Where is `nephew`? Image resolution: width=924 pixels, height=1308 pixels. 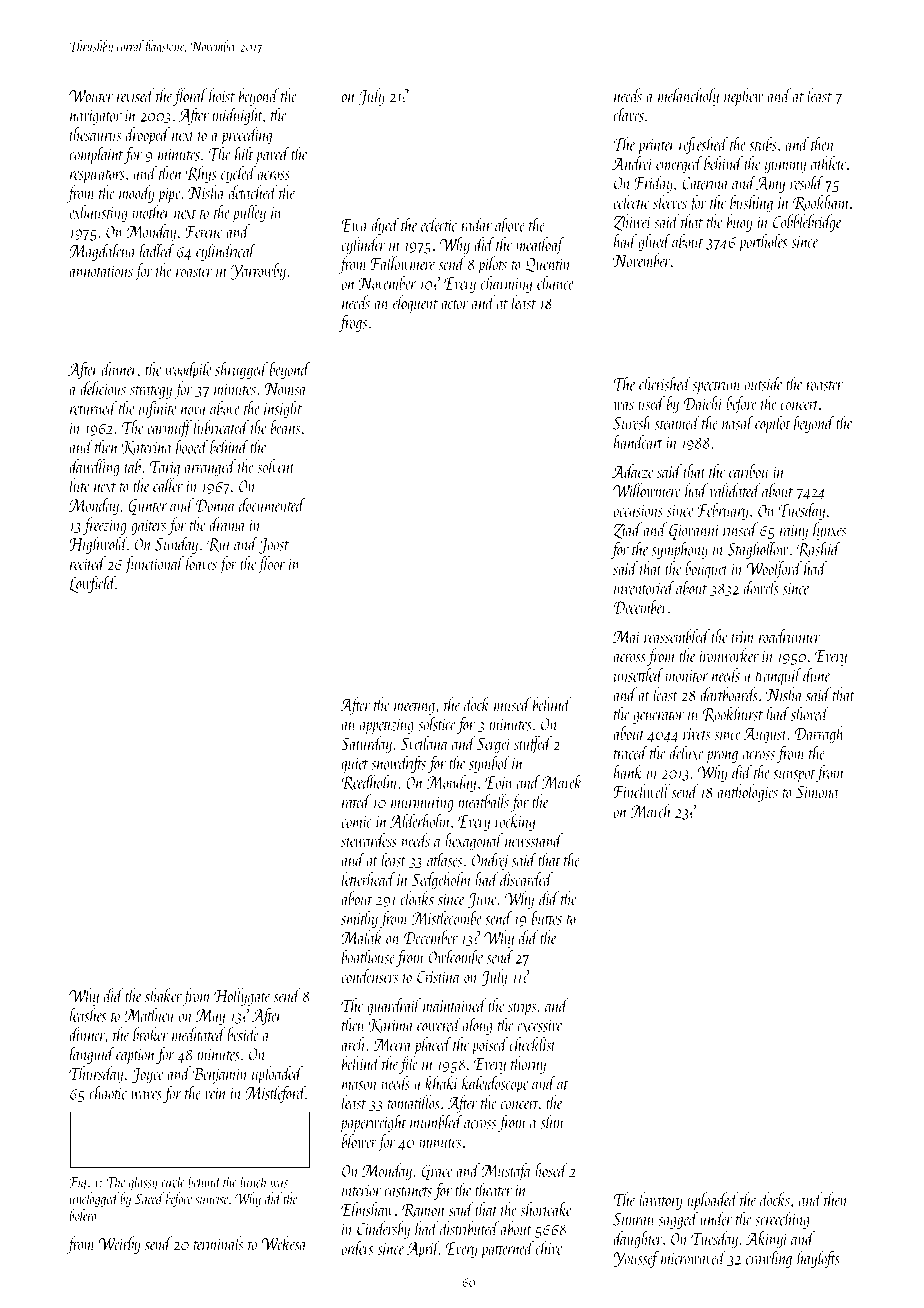
nephew is located at coordinates (743, 97).
